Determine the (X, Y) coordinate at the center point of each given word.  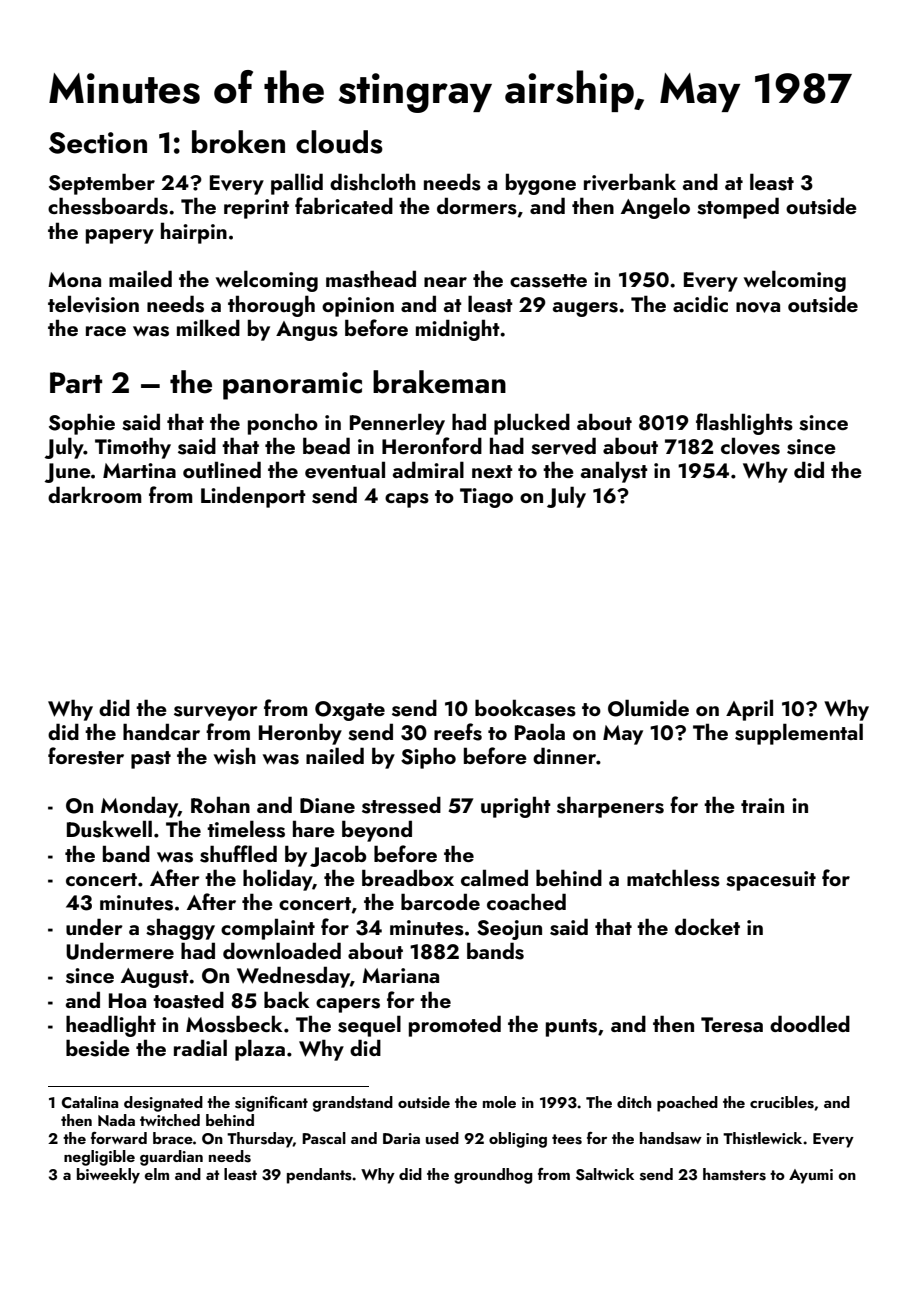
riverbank (630, 182)
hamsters (734, 1174)
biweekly (108, 1176)
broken (238, 142)
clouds (339, 142)
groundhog (493, 1176)
